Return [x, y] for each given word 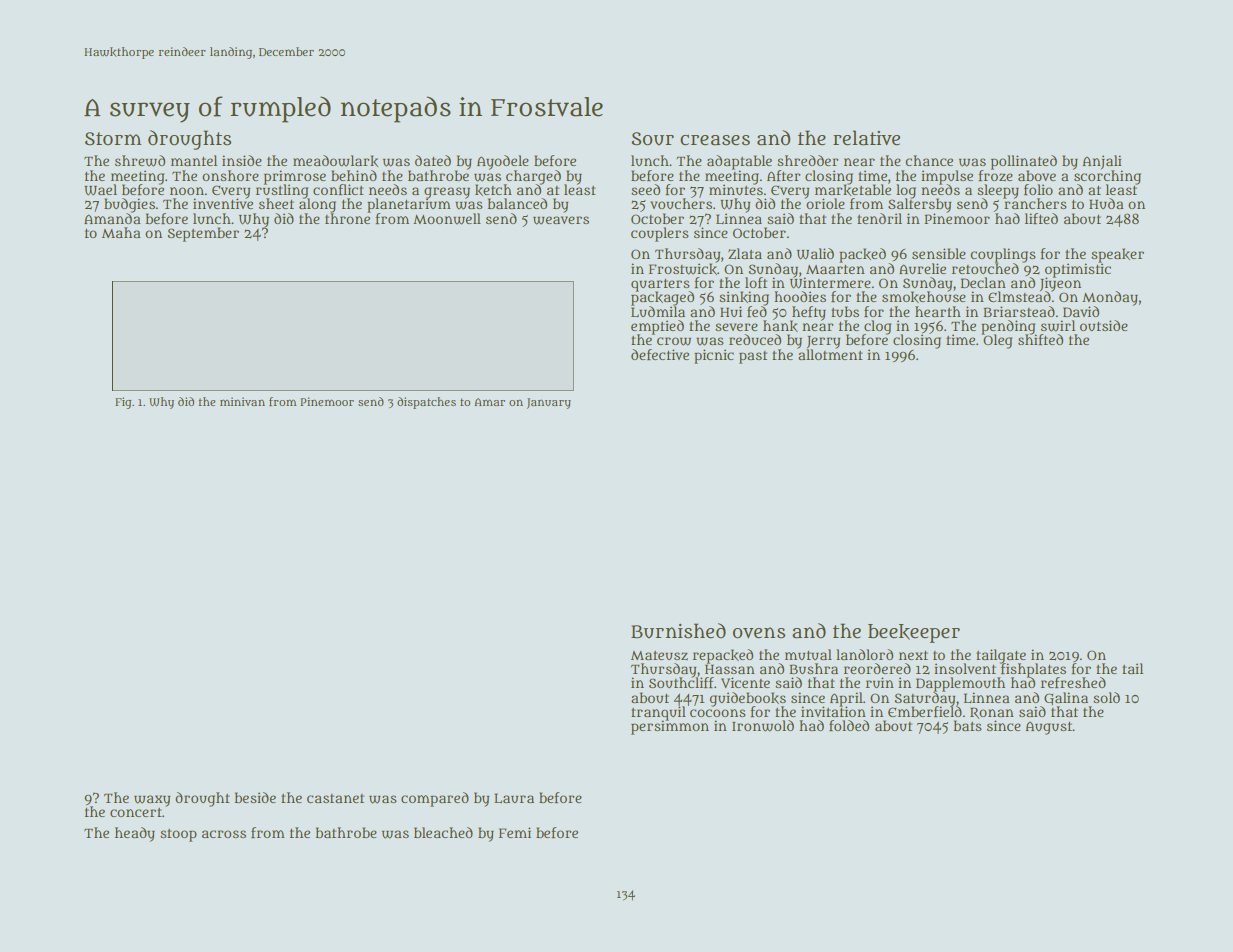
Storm [113, 139]
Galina [1066, 698]
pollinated [1024, 162]
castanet [335, 798]
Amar [489, 402]
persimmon [670, 727]
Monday [1110, 298]
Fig [123, 403]
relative [866, 138]
